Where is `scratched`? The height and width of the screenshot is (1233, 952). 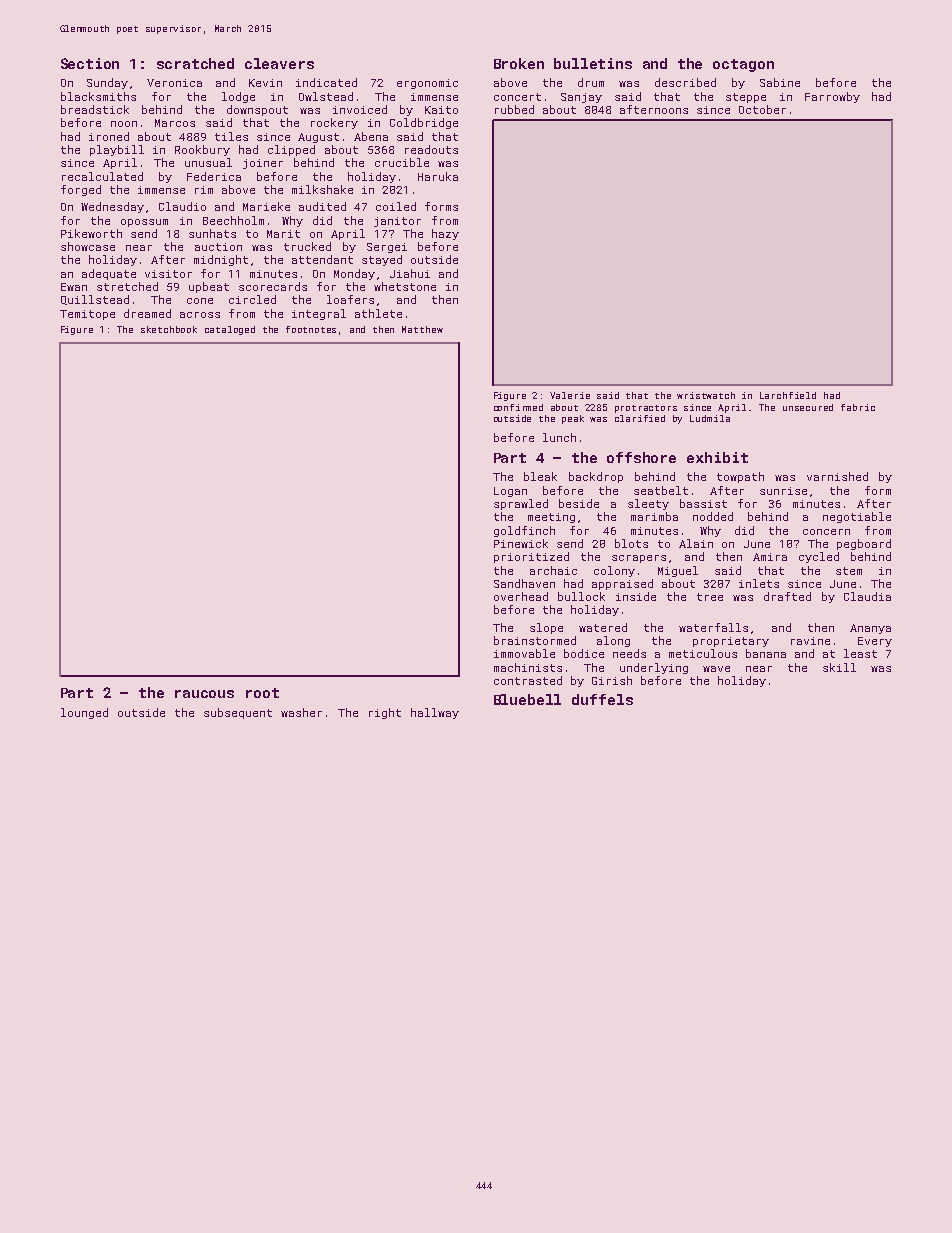 scratched is located at coordinates (195, 63).
